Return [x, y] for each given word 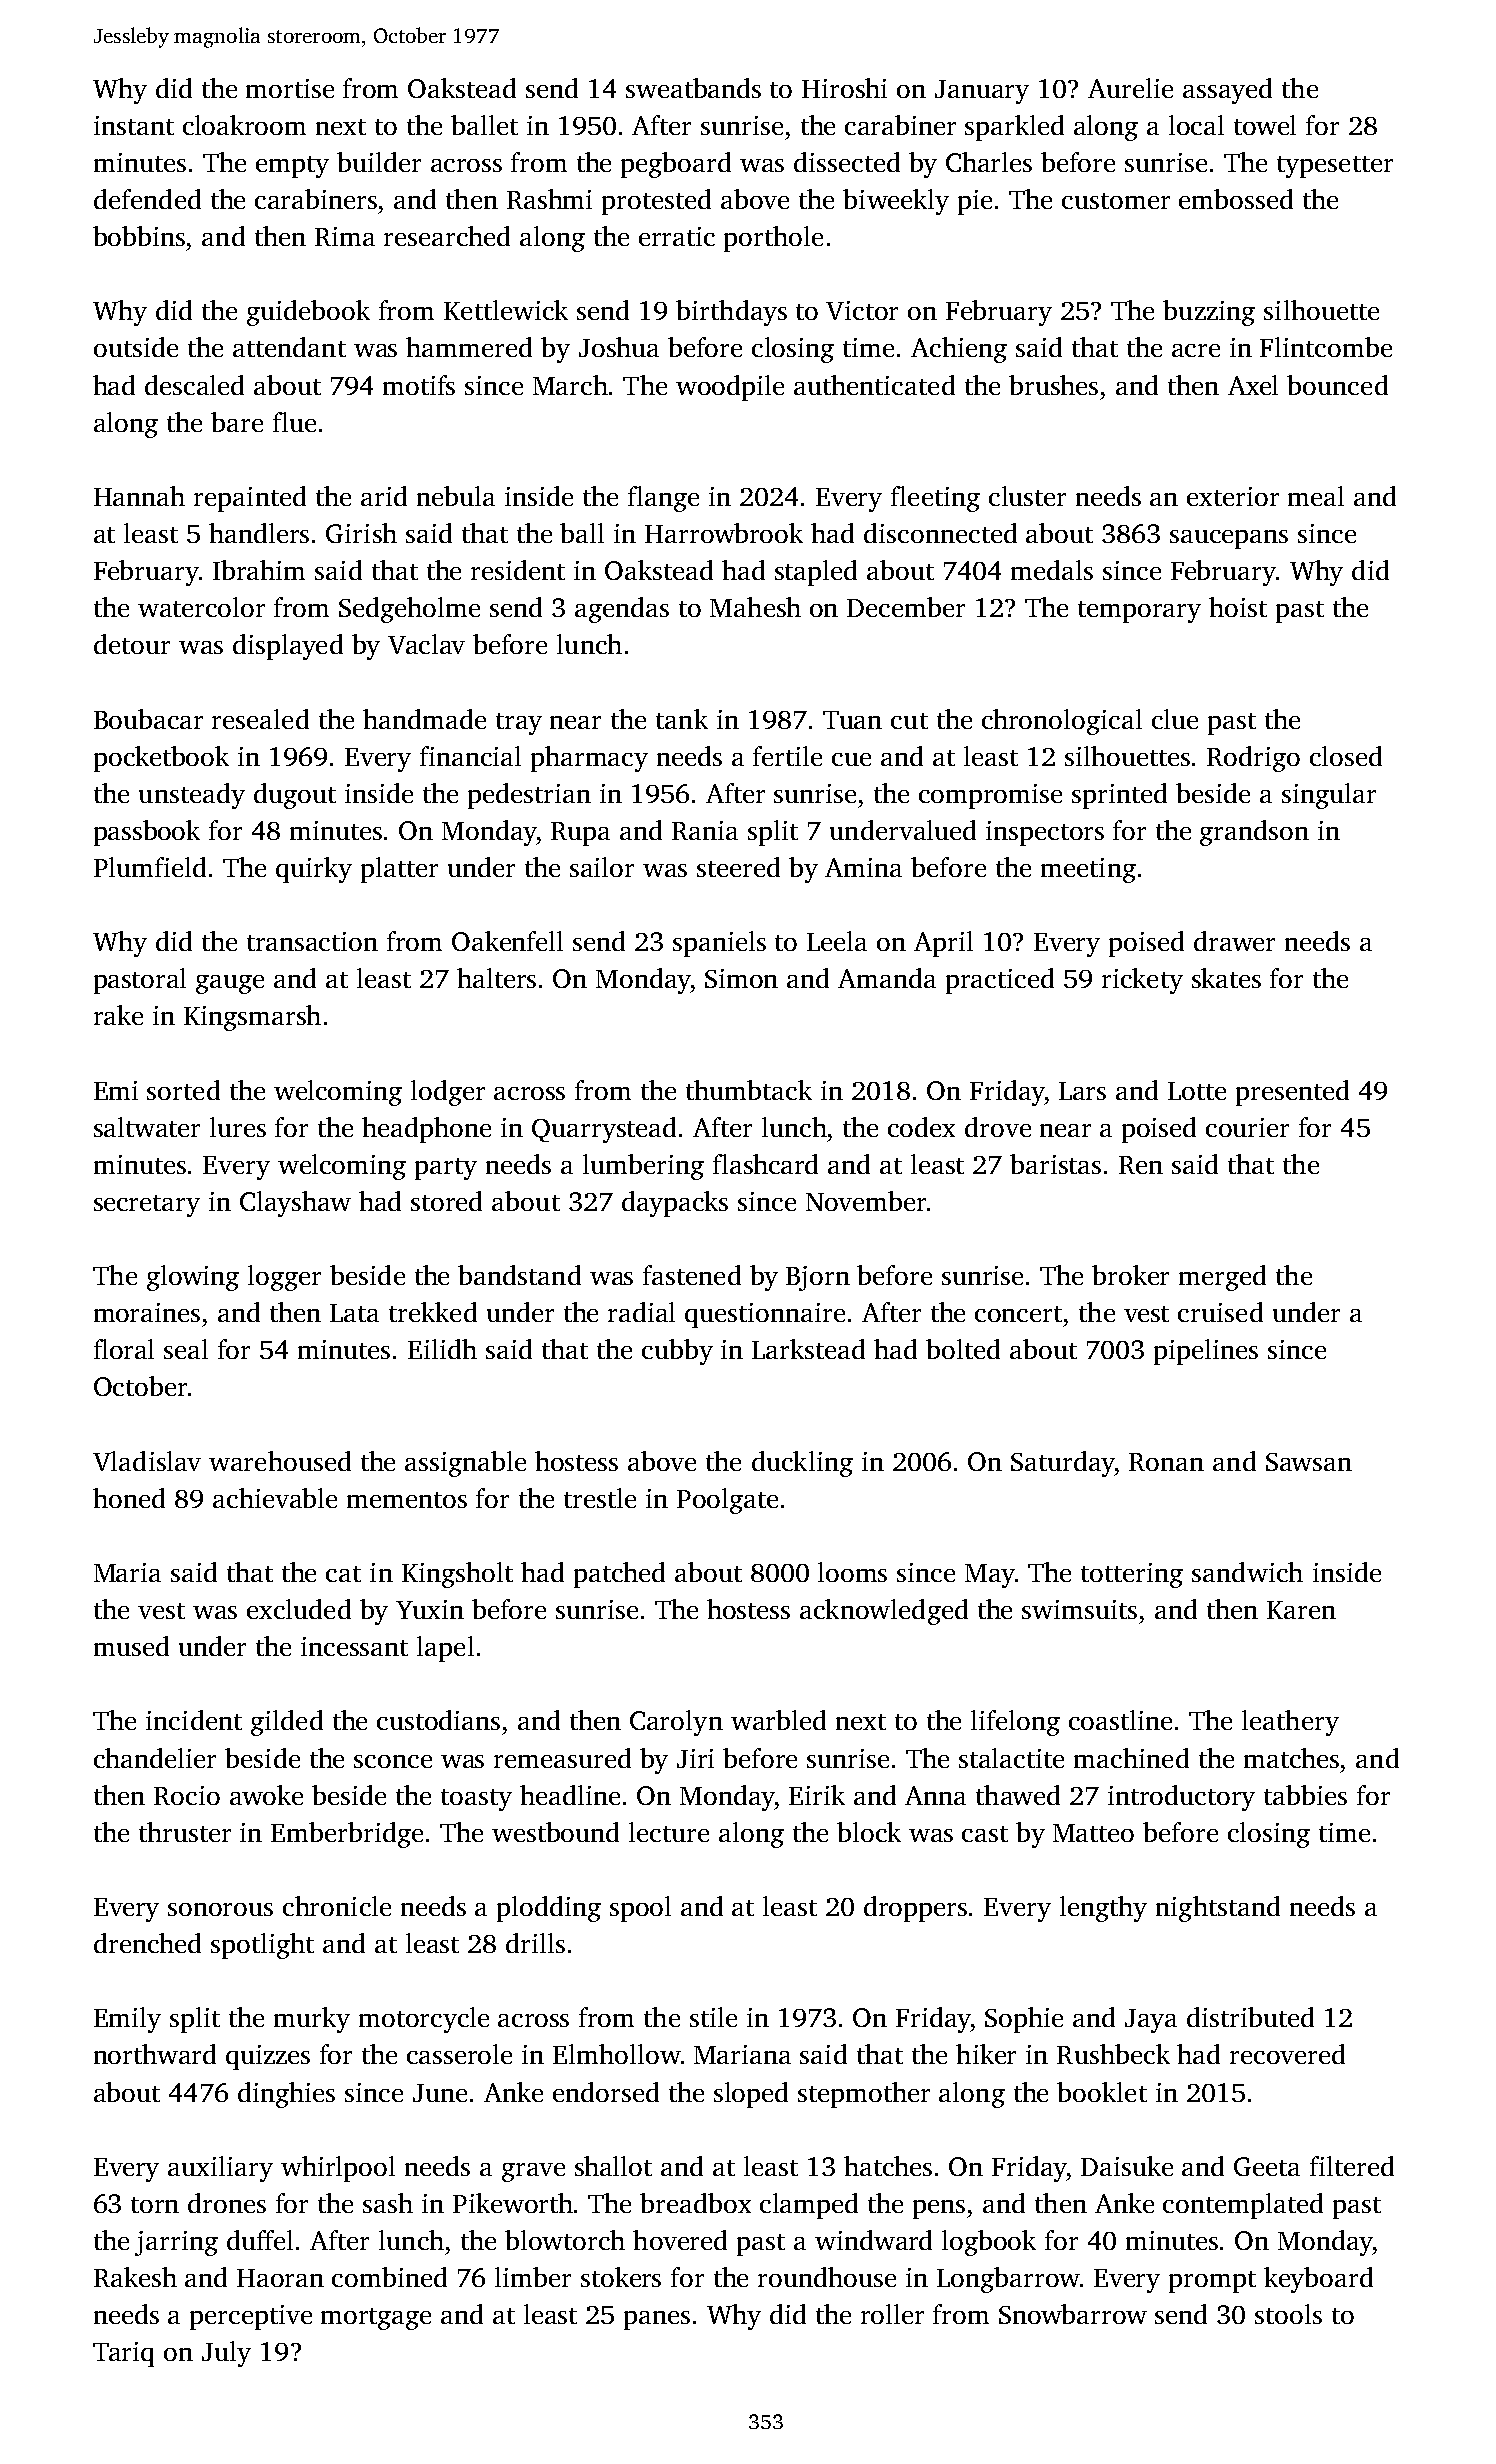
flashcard [765, 1164]
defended [147, 199]
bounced [1337, 385]
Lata [354, 1313]
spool [640, 1909]
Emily [127, 2020]
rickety [1142, 981]
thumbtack [749, 1090]
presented [1292, 1093]
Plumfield [150, 867]
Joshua [619, 347]
